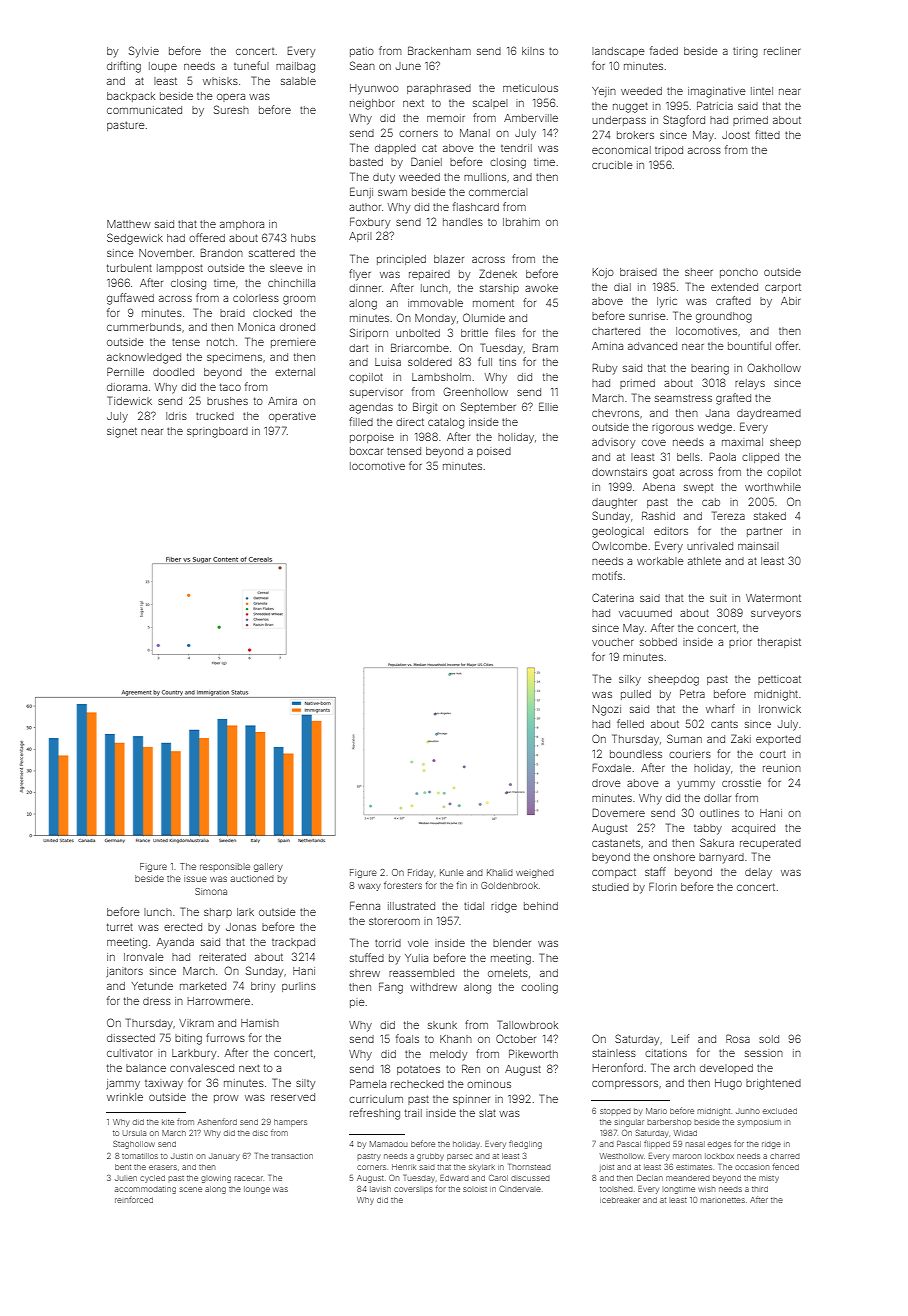 The image size is (908, 1316). Describe the element at coordinates (741, 783) in the screenshot. I see `crosstie` at that location.
